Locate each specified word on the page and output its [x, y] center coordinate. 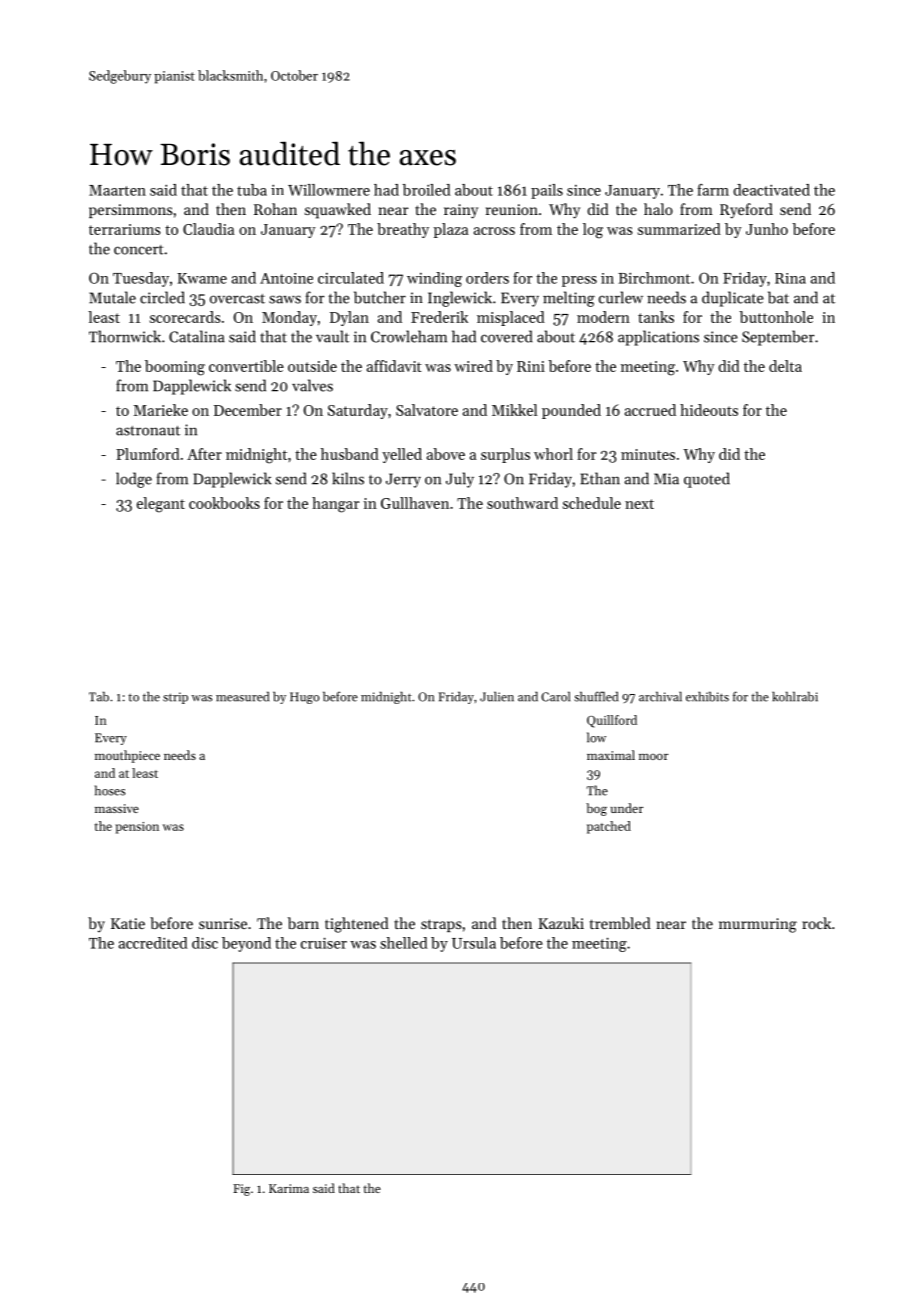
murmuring [758, 925]
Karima [289, 1188]
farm [713, 190]
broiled [426, 190]
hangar [335, 505]
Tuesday [141, 279]
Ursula [474, 943]
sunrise [223, 923]
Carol [555, 696]
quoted [707, 480]
